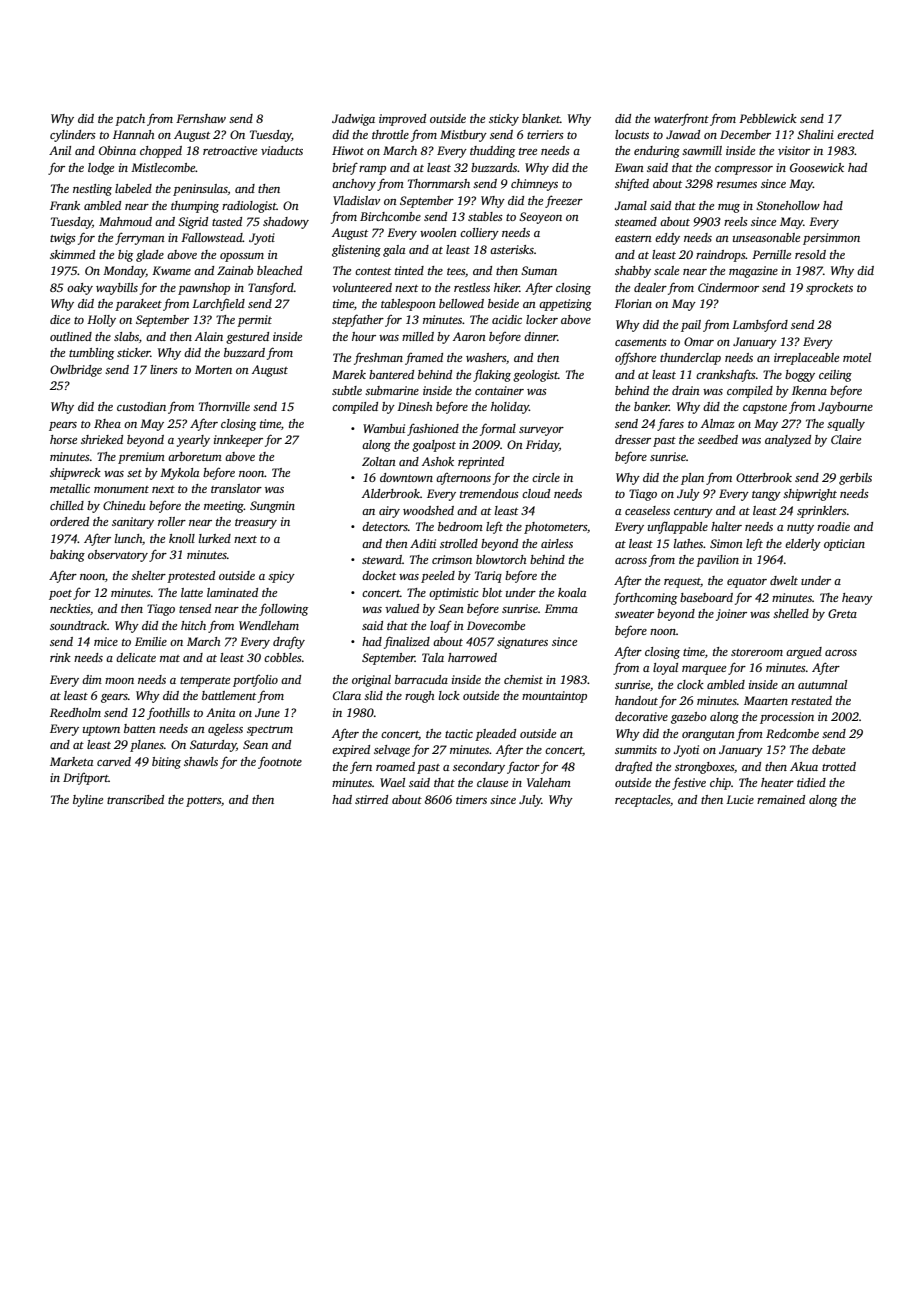 The width and height of the document is (924, 1308). I want to click on shawls, so click(201, 761).
